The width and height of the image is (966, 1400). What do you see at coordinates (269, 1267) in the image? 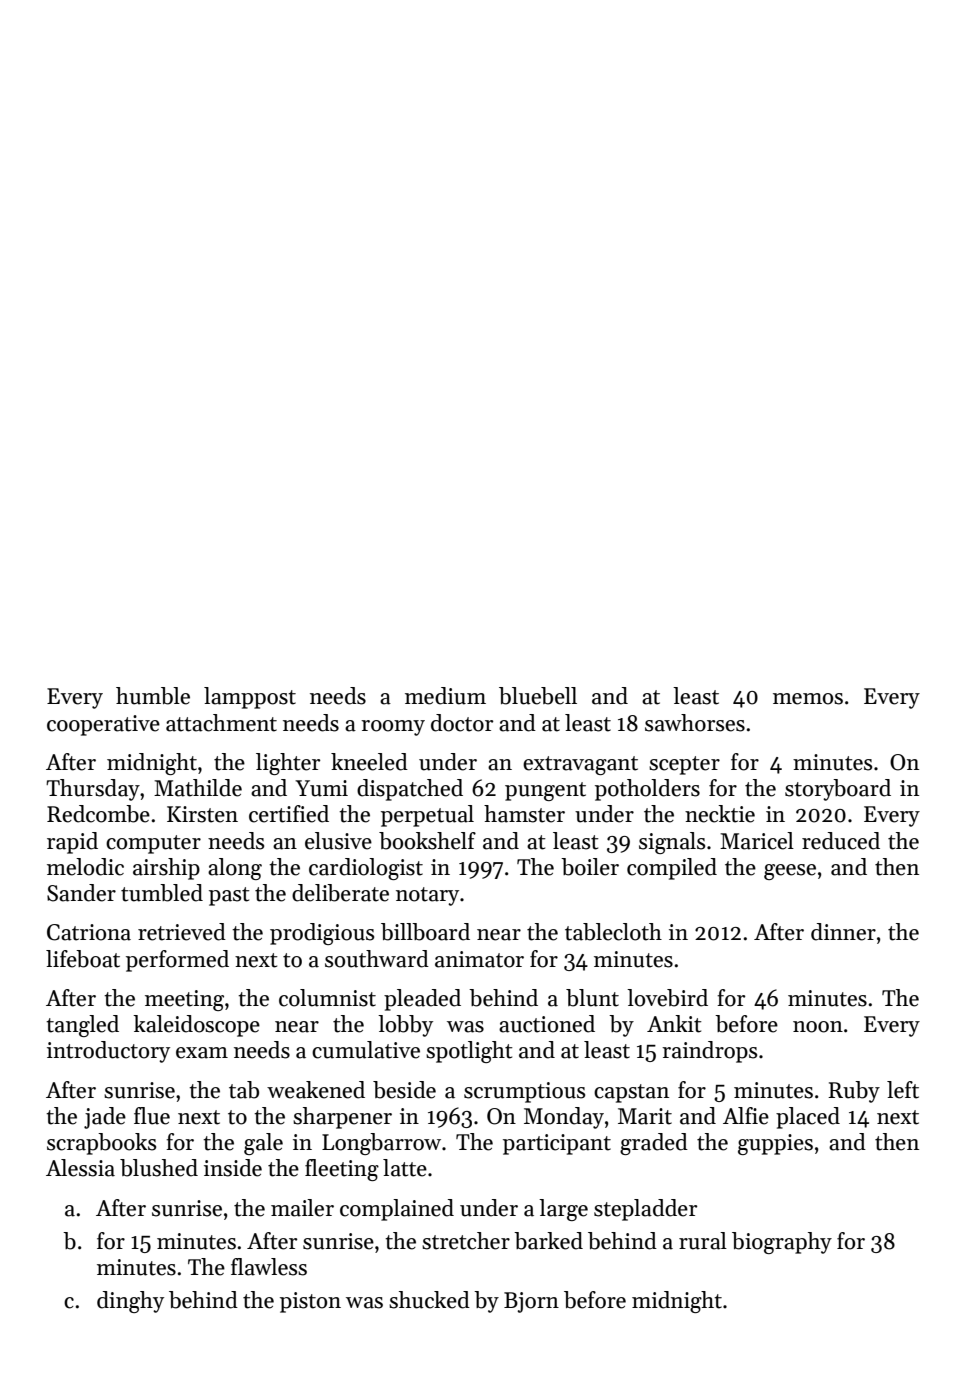
I see `flawless` at bounding box center [269, 1267].
